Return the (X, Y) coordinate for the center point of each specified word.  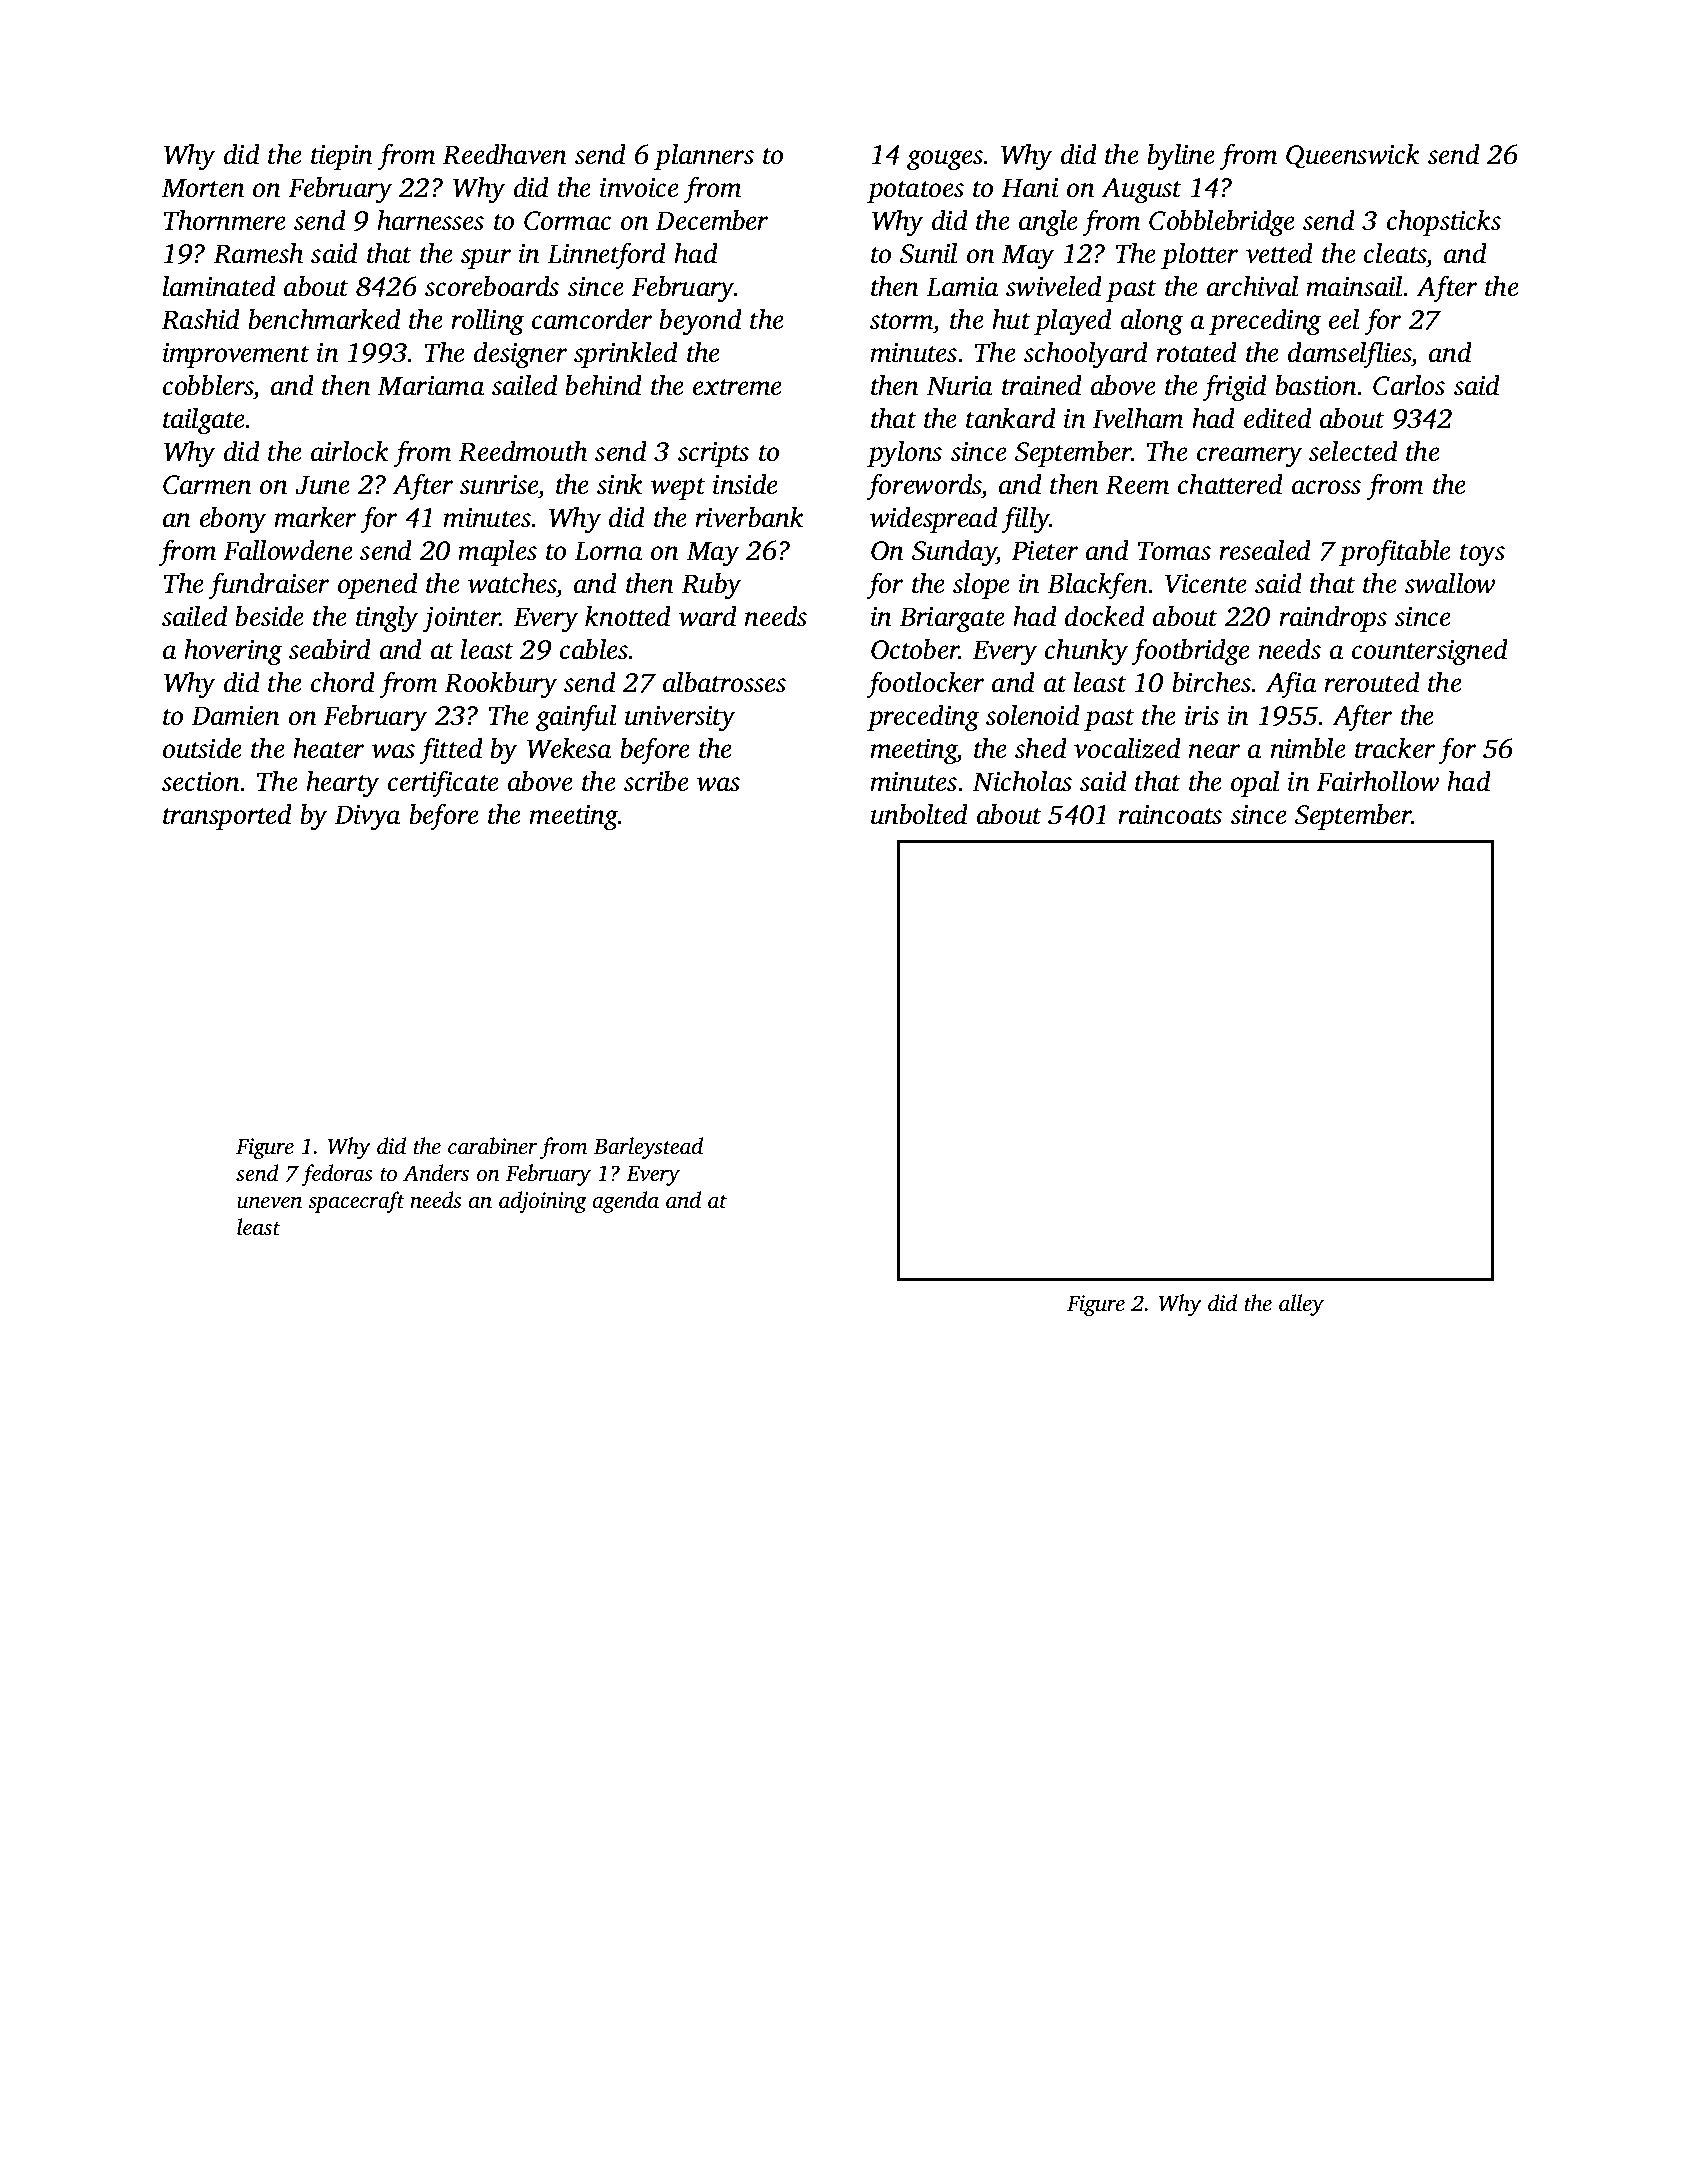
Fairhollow (1378, 781)
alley (1301, 1305)
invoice (639, 188)
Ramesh (258, 253)
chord (343, 682)
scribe (656, 781)
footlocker (925, 685)
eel (1344, 319)
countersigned (1430, 652)
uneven (269, 1203)
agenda (626, 1202)
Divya (367, 818)
